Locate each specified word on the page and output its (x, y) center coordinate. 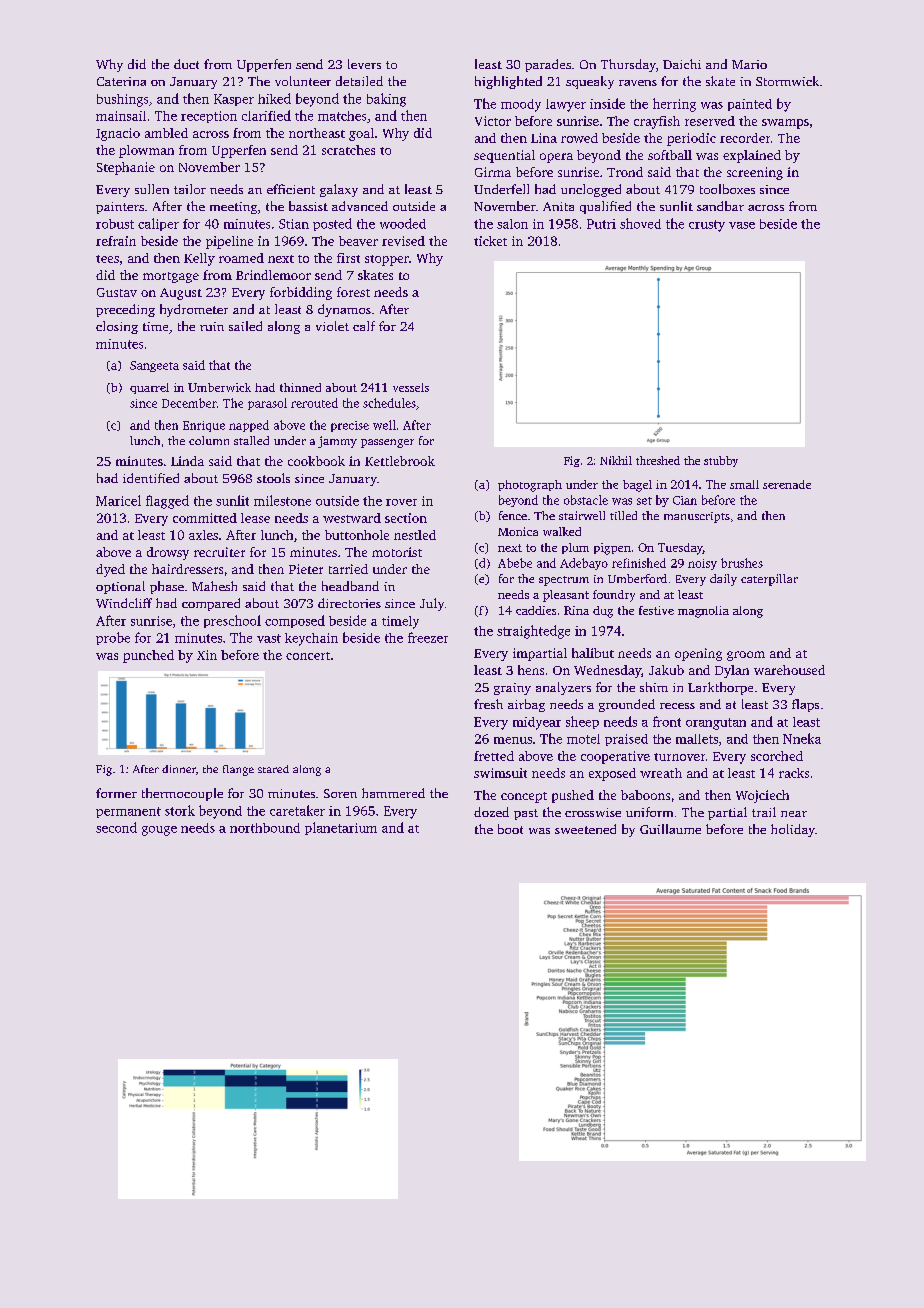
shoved (640, 223)
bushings (122, 100)
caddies (536, 610)
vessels (411, 387)
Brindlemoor (273, 275)
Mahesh (214, 586)
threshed (658, 460)
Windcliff (124, 603)
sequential (504, 156)
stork (180, 810)
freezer (428, 637)
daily (723, 580)
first (348, 258)
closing (117, 327)
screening (755, 173)
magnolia (703, 612)
